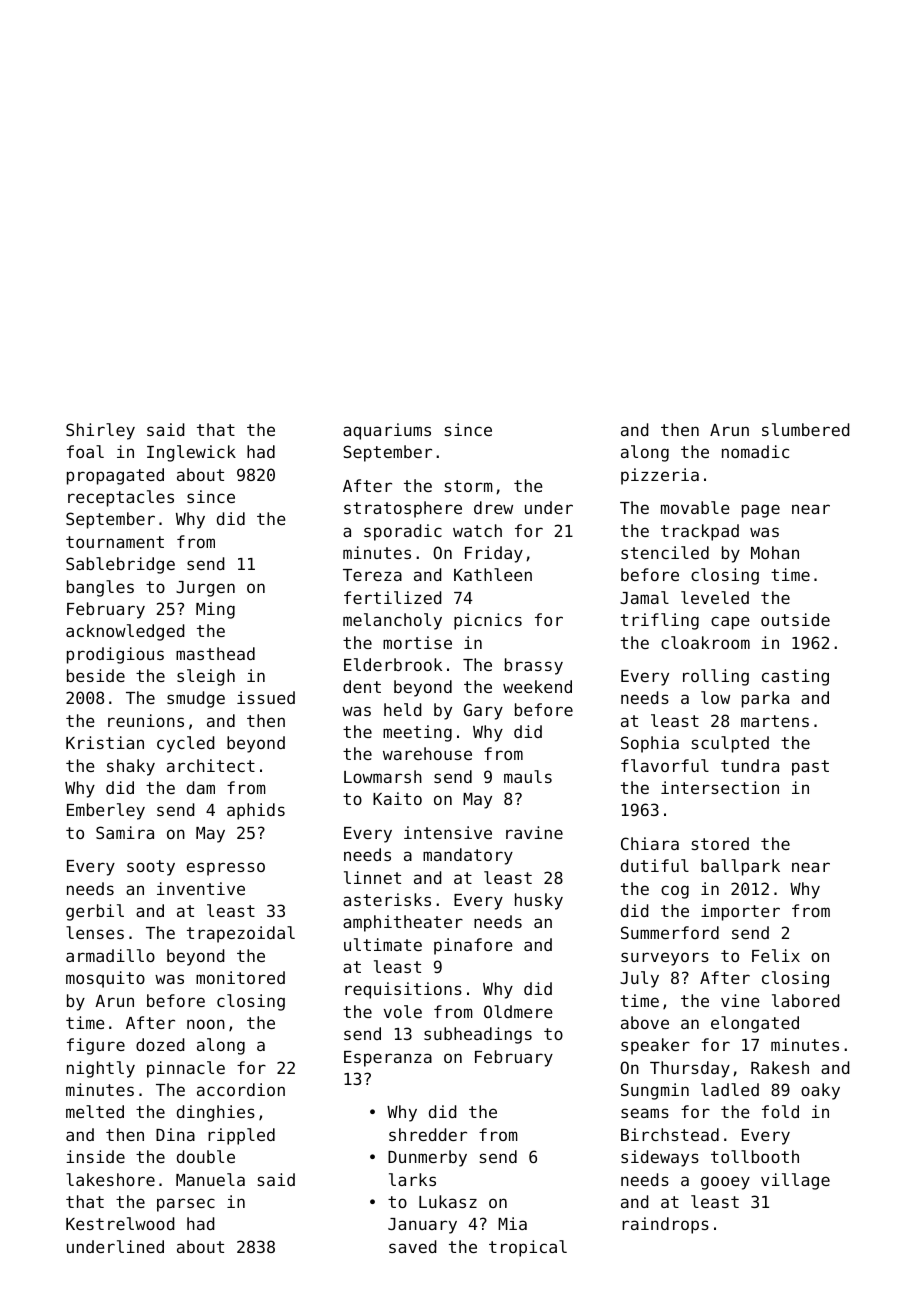 The height and width of the page is (1308, 924). Describe the element at coordinates (241, 934) in the page. I see `trapezoidal` at that location.
